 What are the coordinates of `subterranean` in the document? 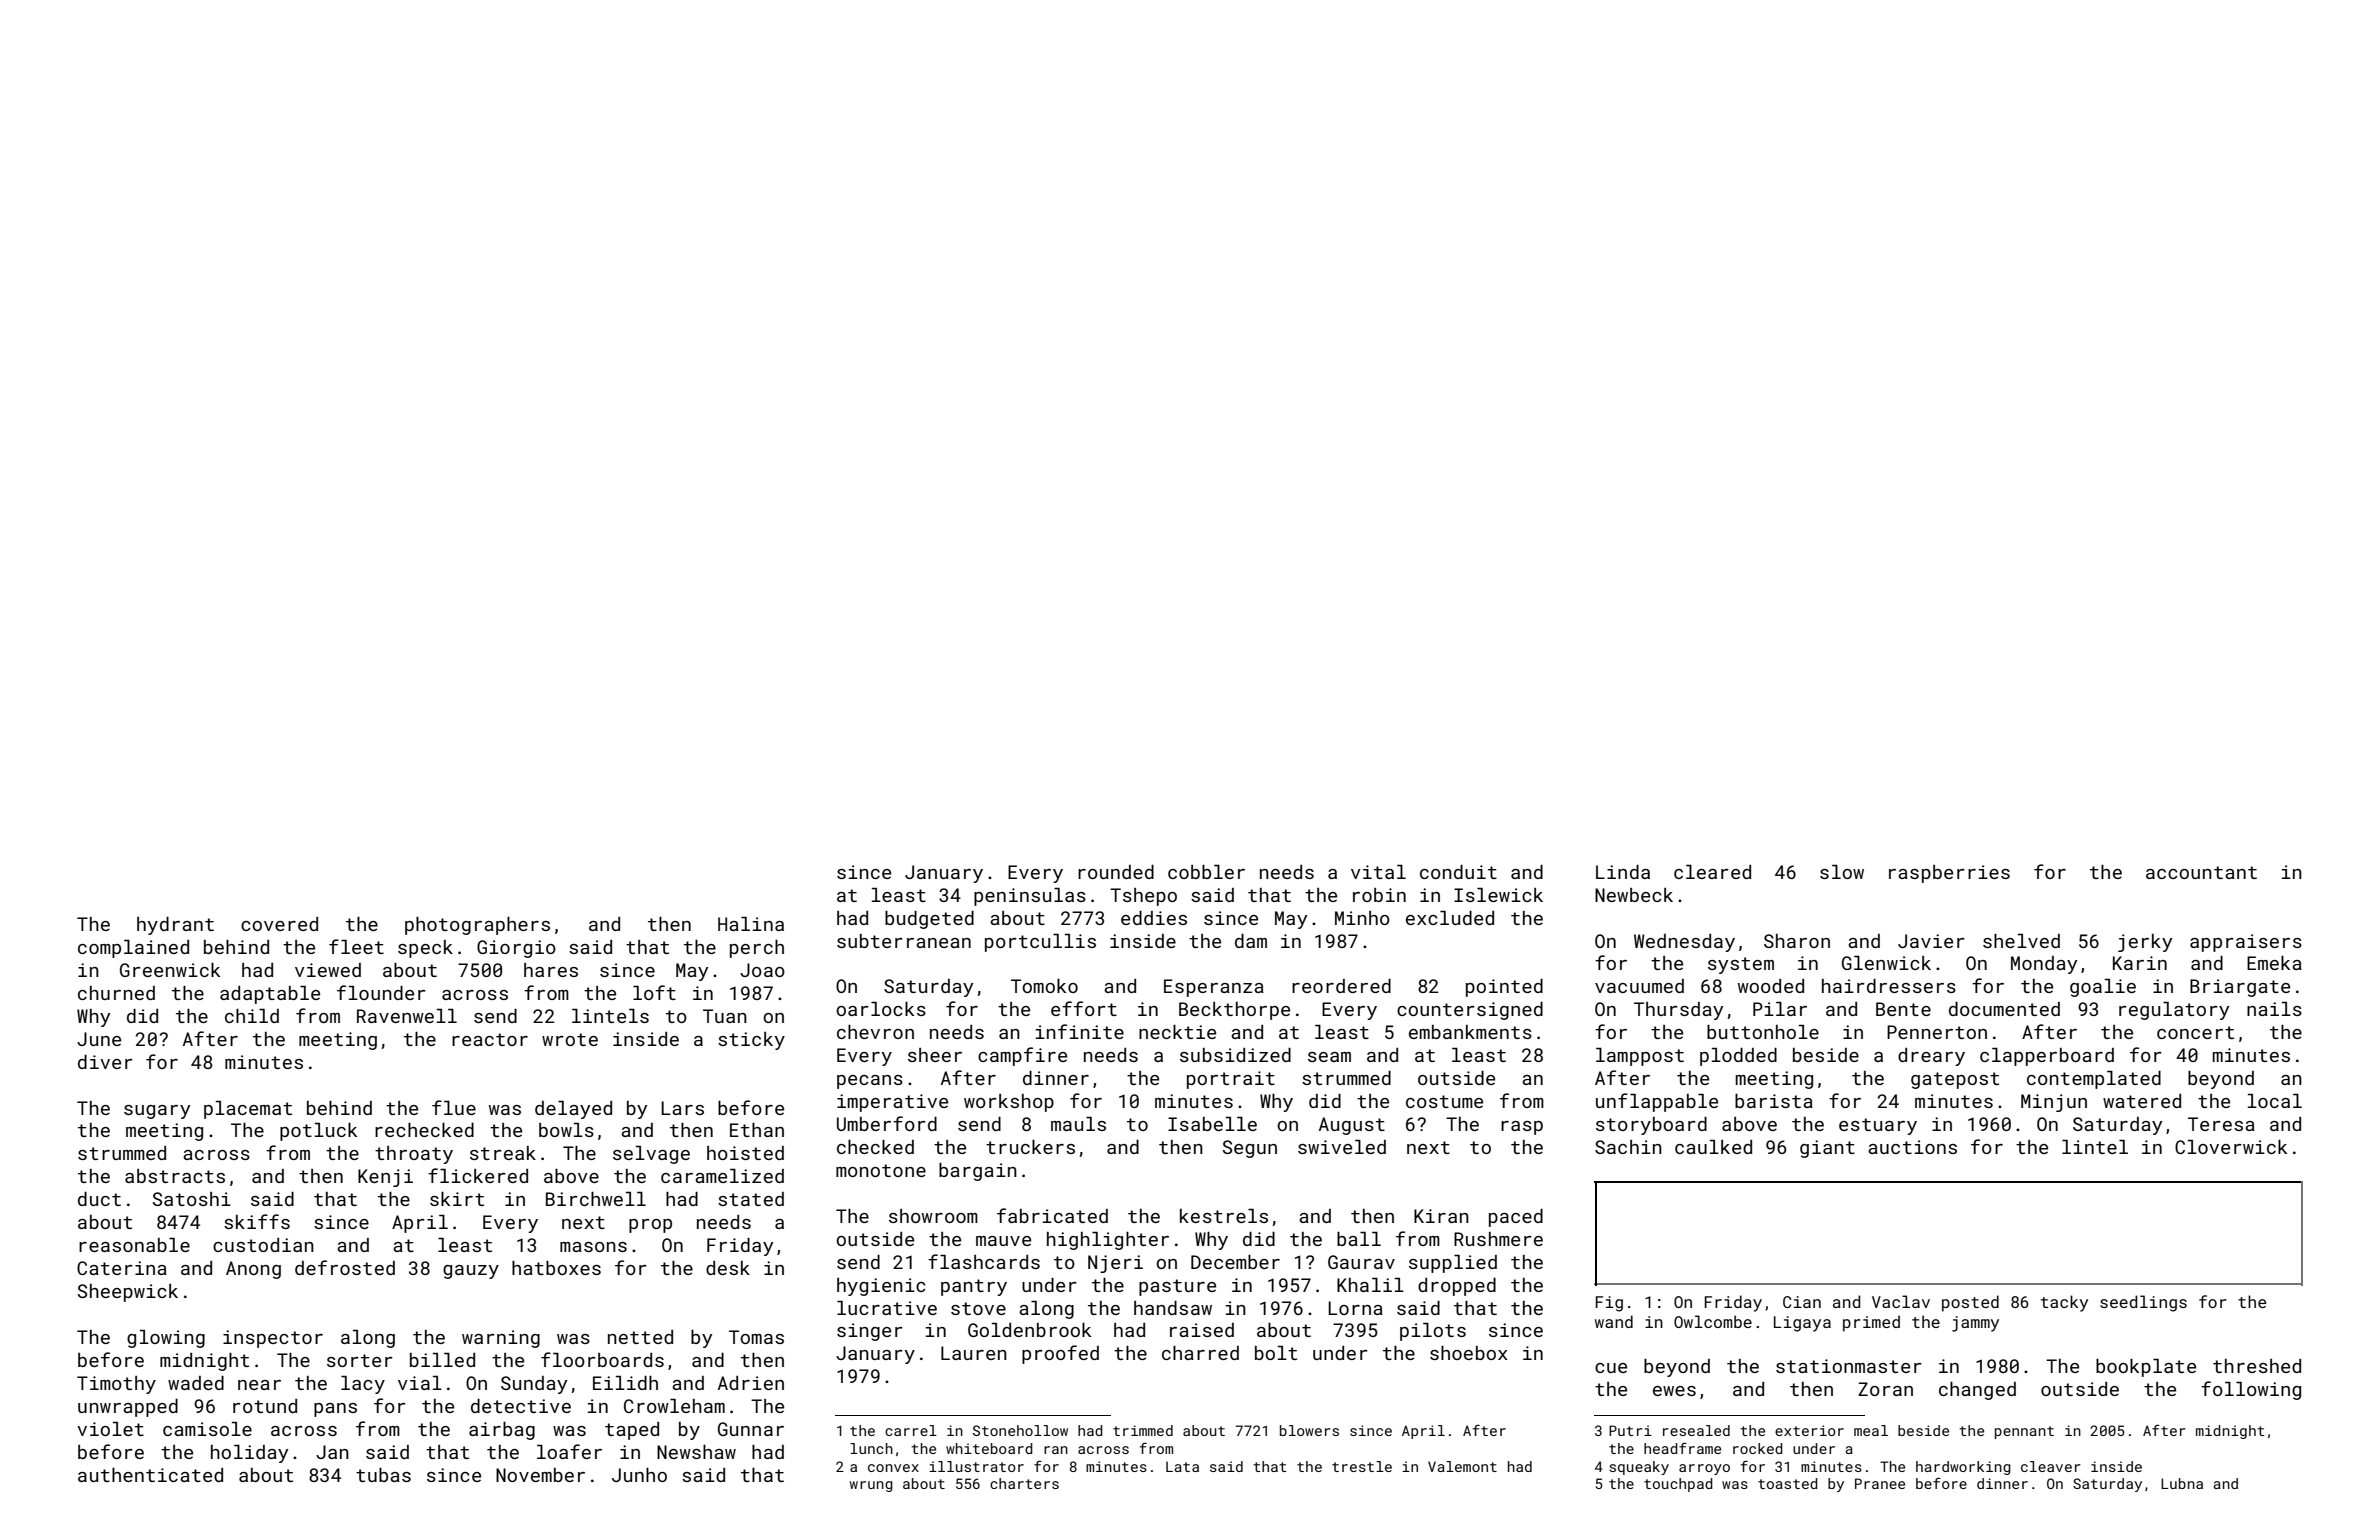 It's located at (904, 941).
